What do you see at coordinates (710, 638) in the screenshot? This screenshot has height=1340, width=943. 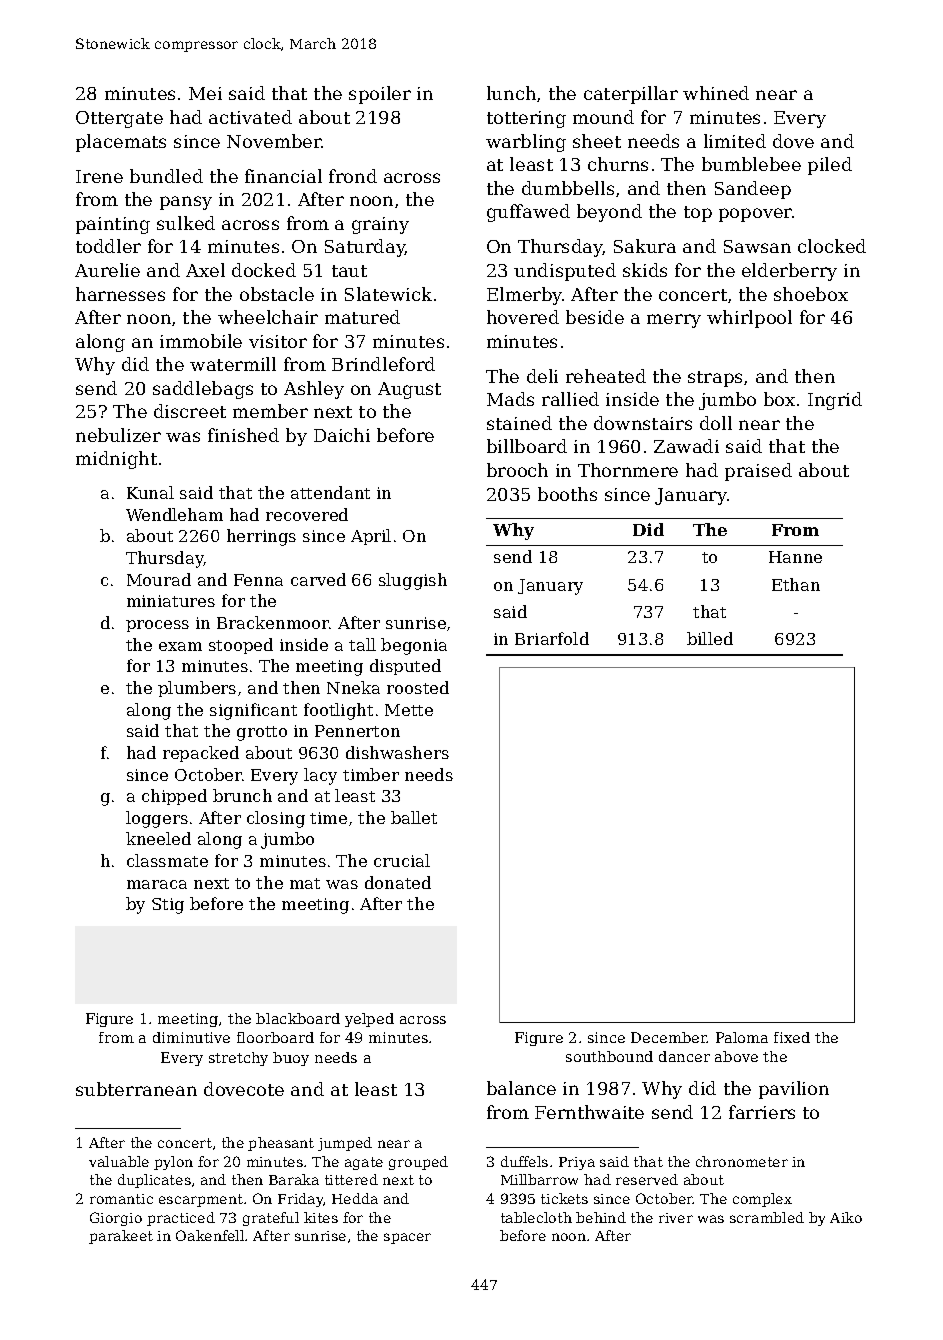 I see `billed` at bounding box center [710, 638].
